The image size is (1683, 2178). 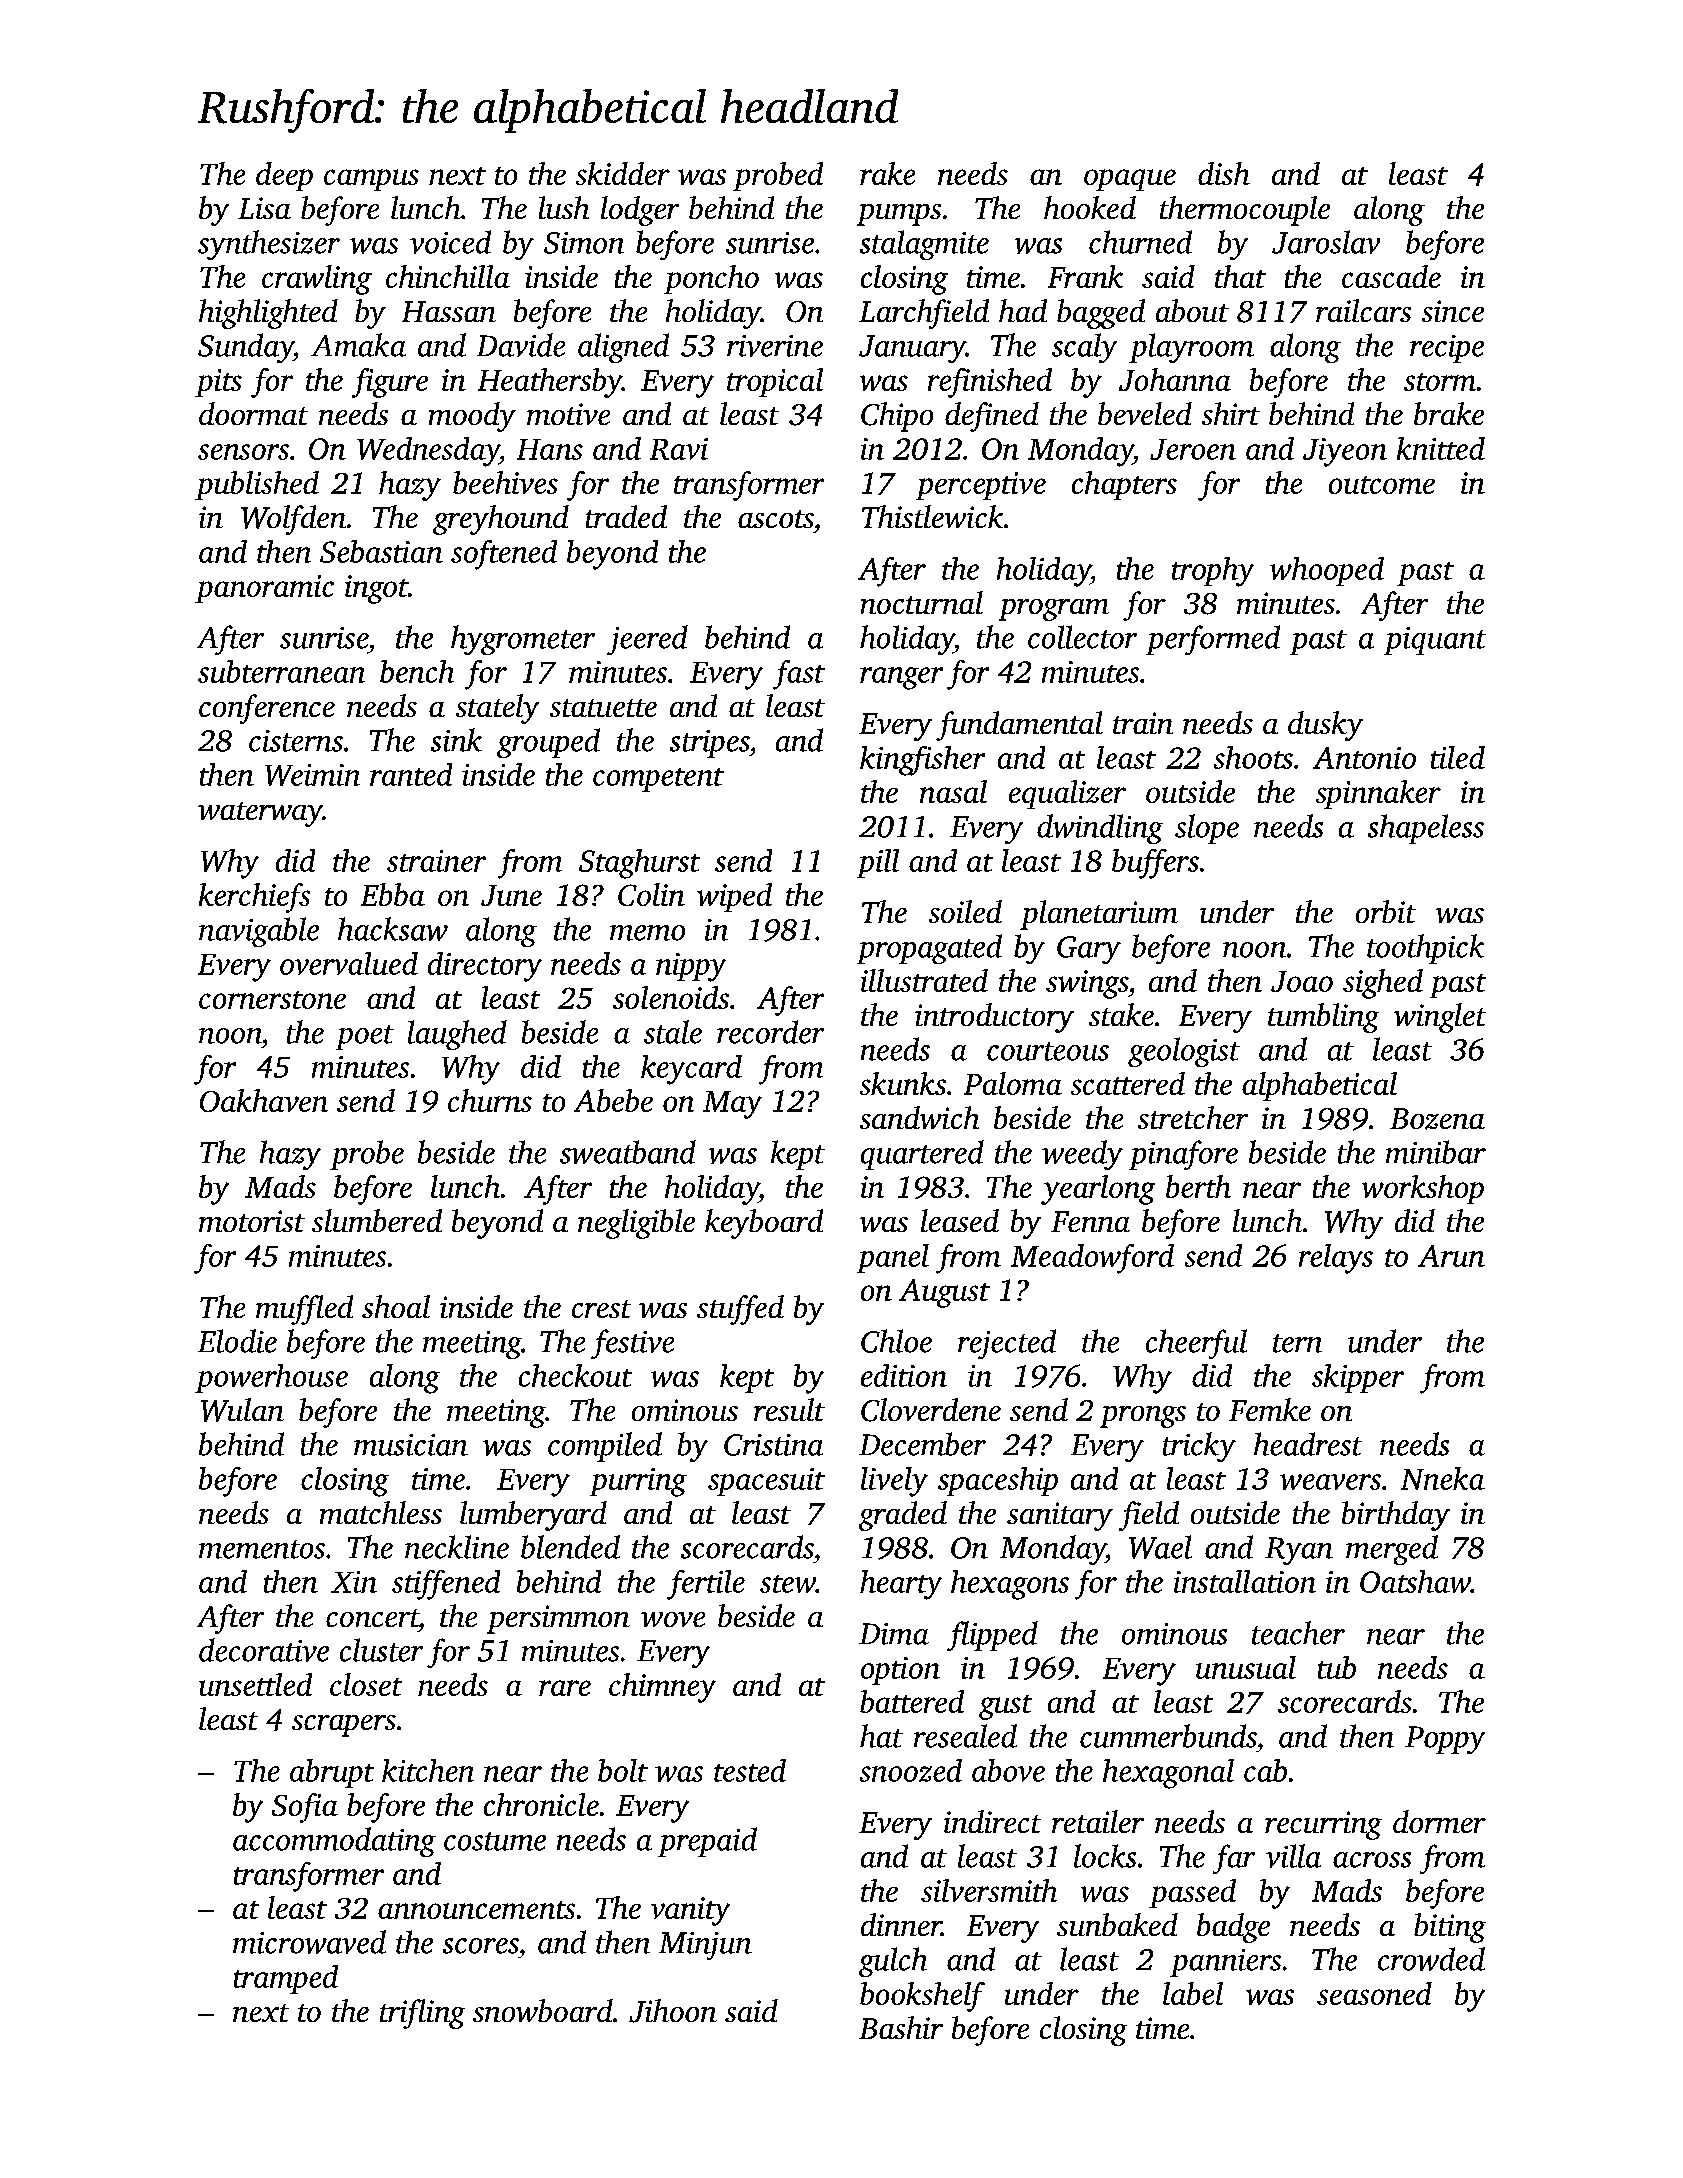 I want to click on buffers, so click(x=1155, y=864).
